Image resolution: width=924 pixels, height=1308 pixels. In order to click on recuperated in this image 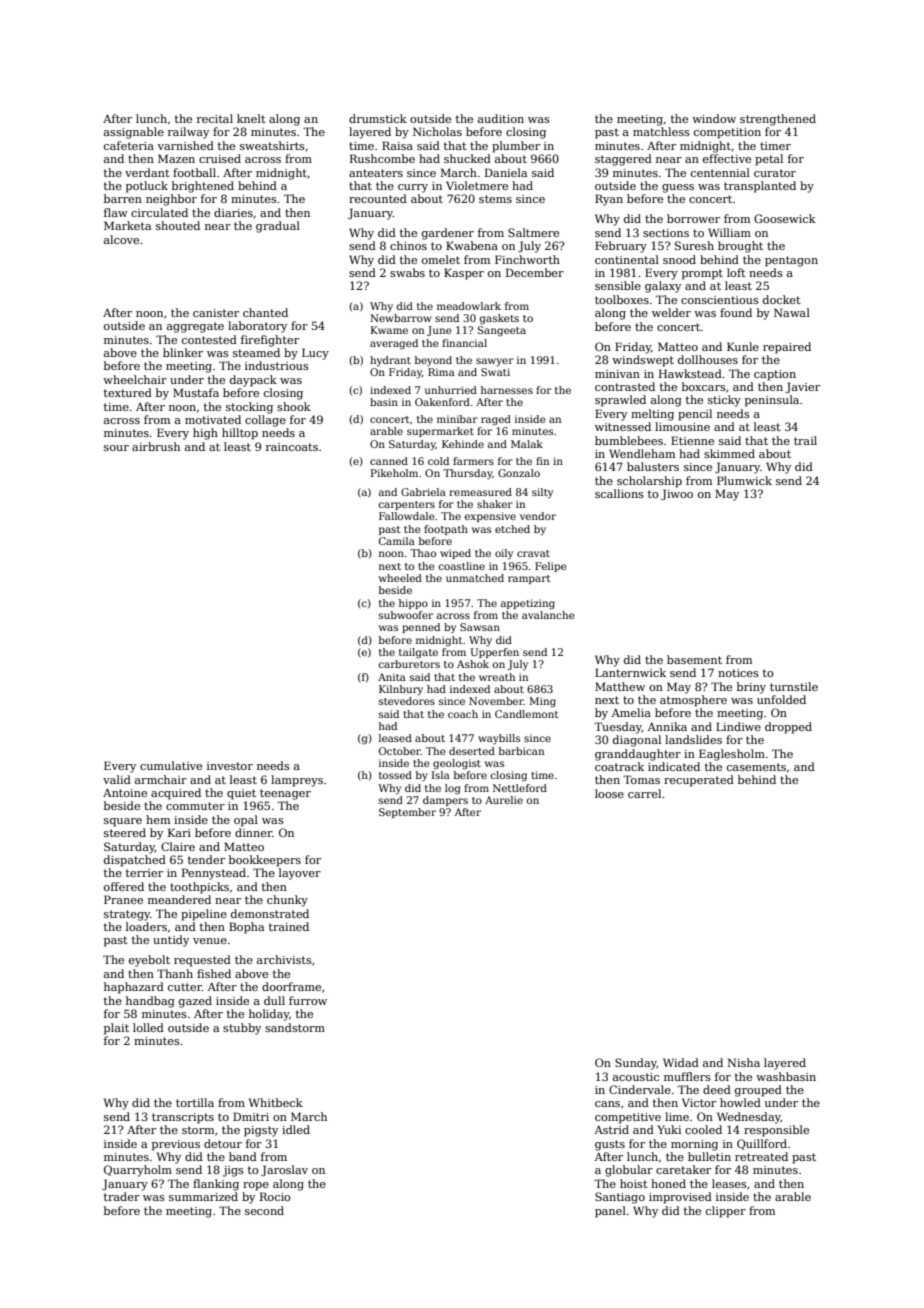, I will do `click(699, 781)`.
